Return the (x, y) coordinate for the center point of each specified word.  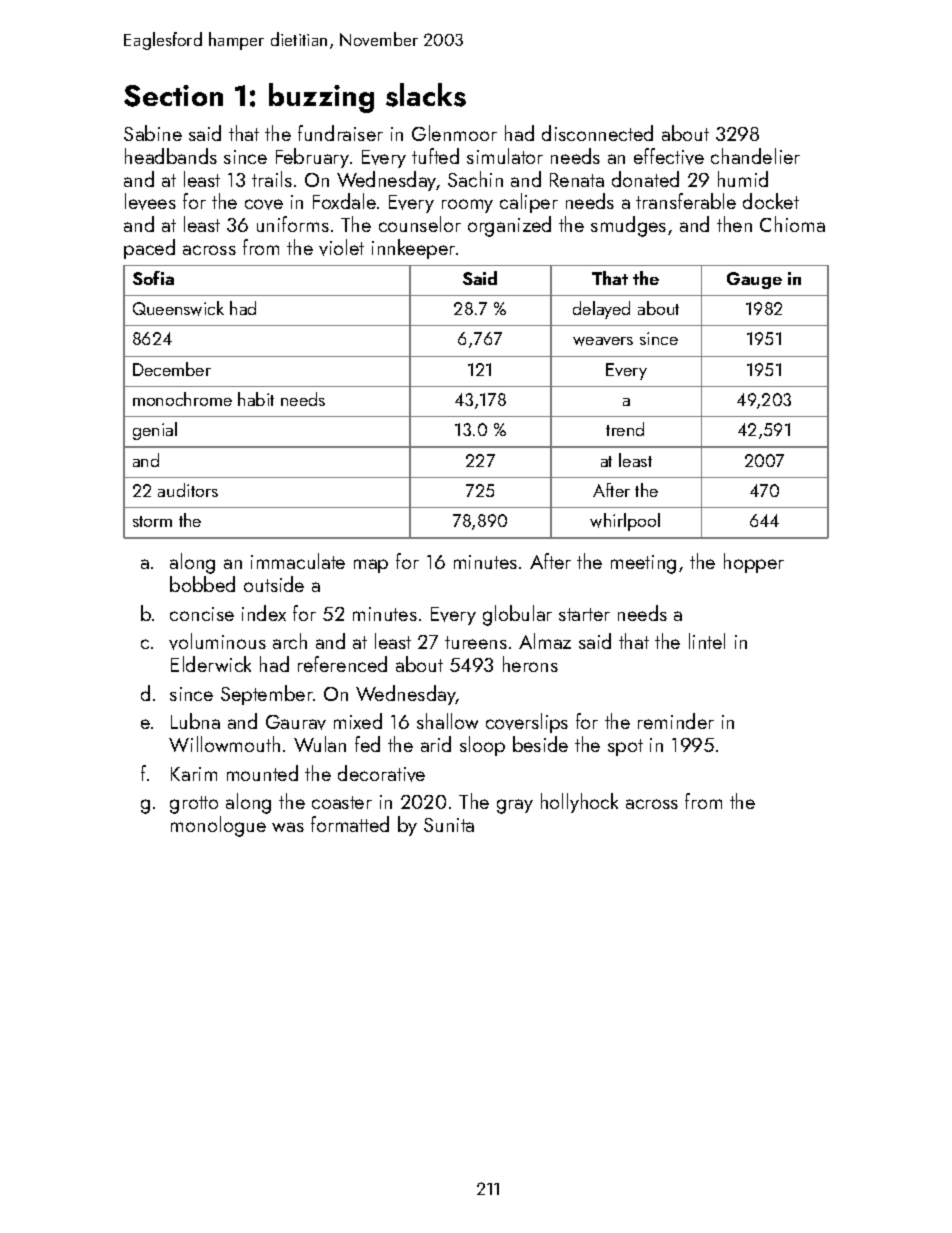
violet (341, 247)
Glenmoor (454, 133)
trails (272, 179)
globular (517, 615)
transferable (686, 201)
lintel (707, 641)
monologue (218, 826)
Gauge (754, 280)
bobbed (202, 584)
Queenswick (178, 308)
